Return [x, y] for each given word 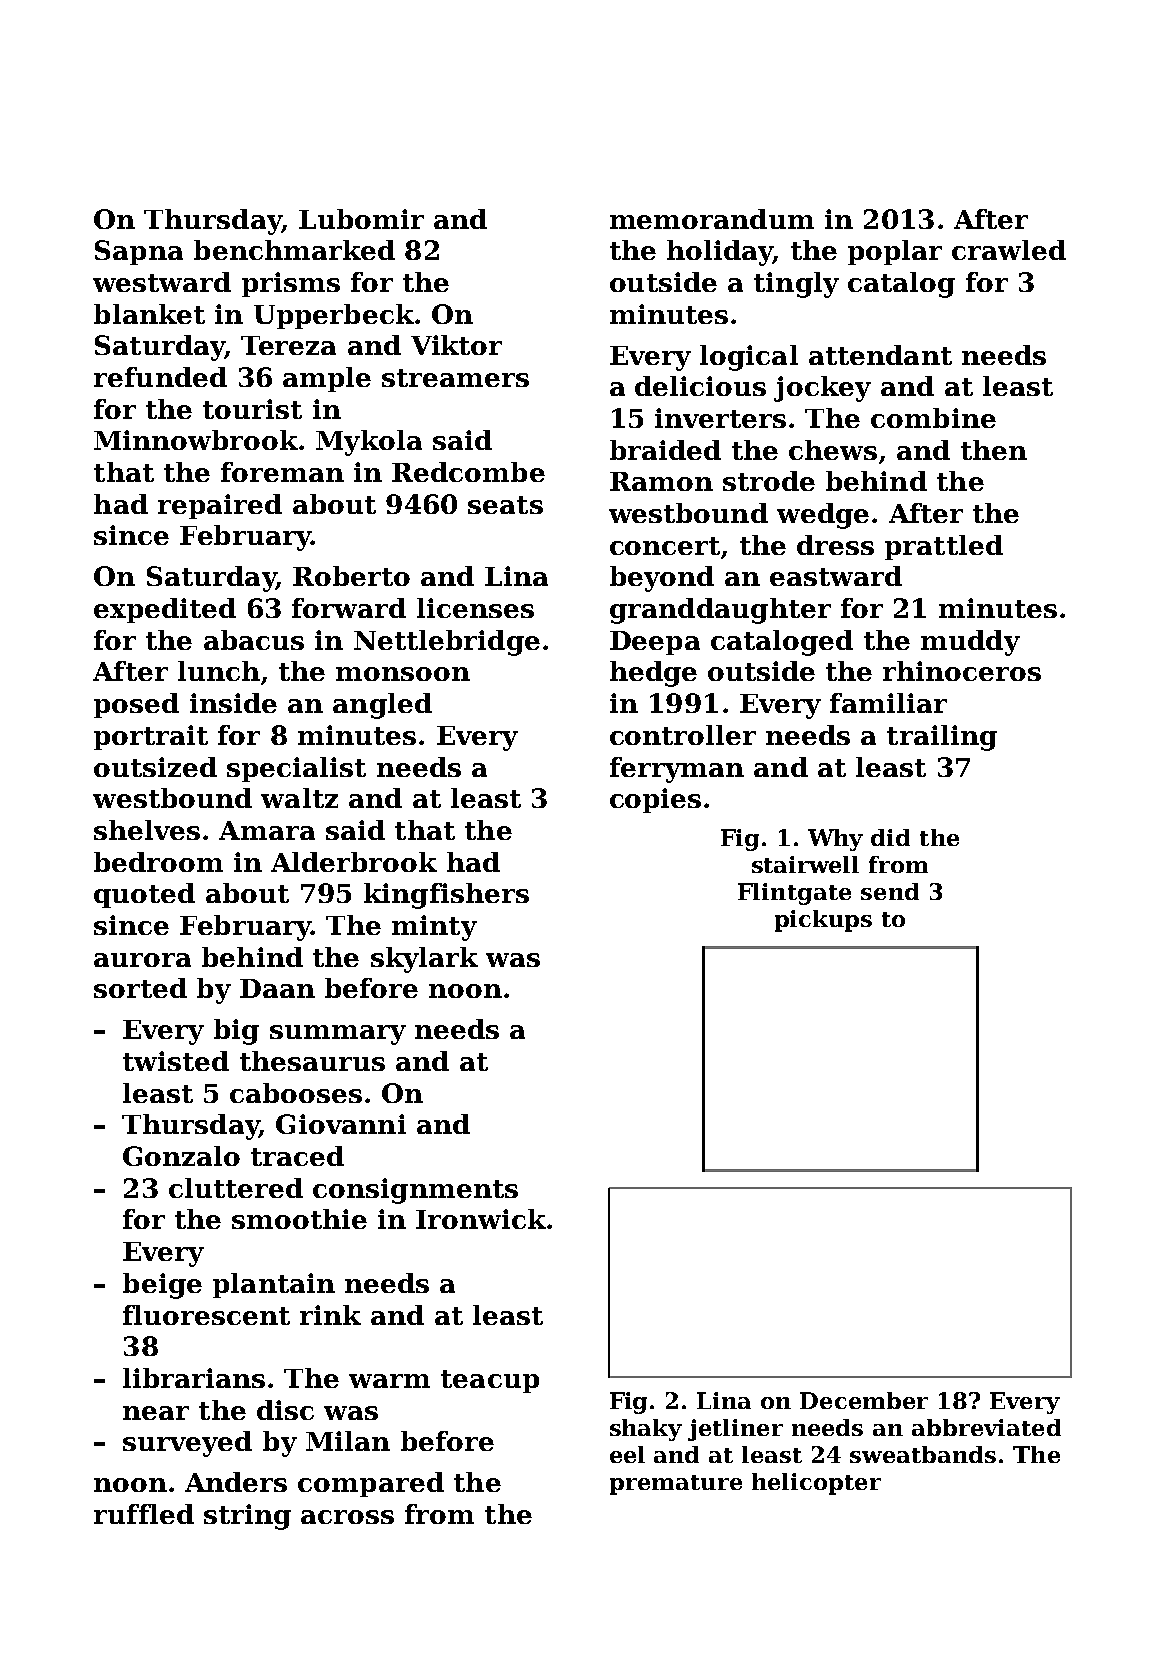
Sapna [139, 252]
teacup [490, 1381]
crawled [1009, 250]
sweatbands [923, 1454]
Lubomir [361, 219]
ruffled [144, 1514]
